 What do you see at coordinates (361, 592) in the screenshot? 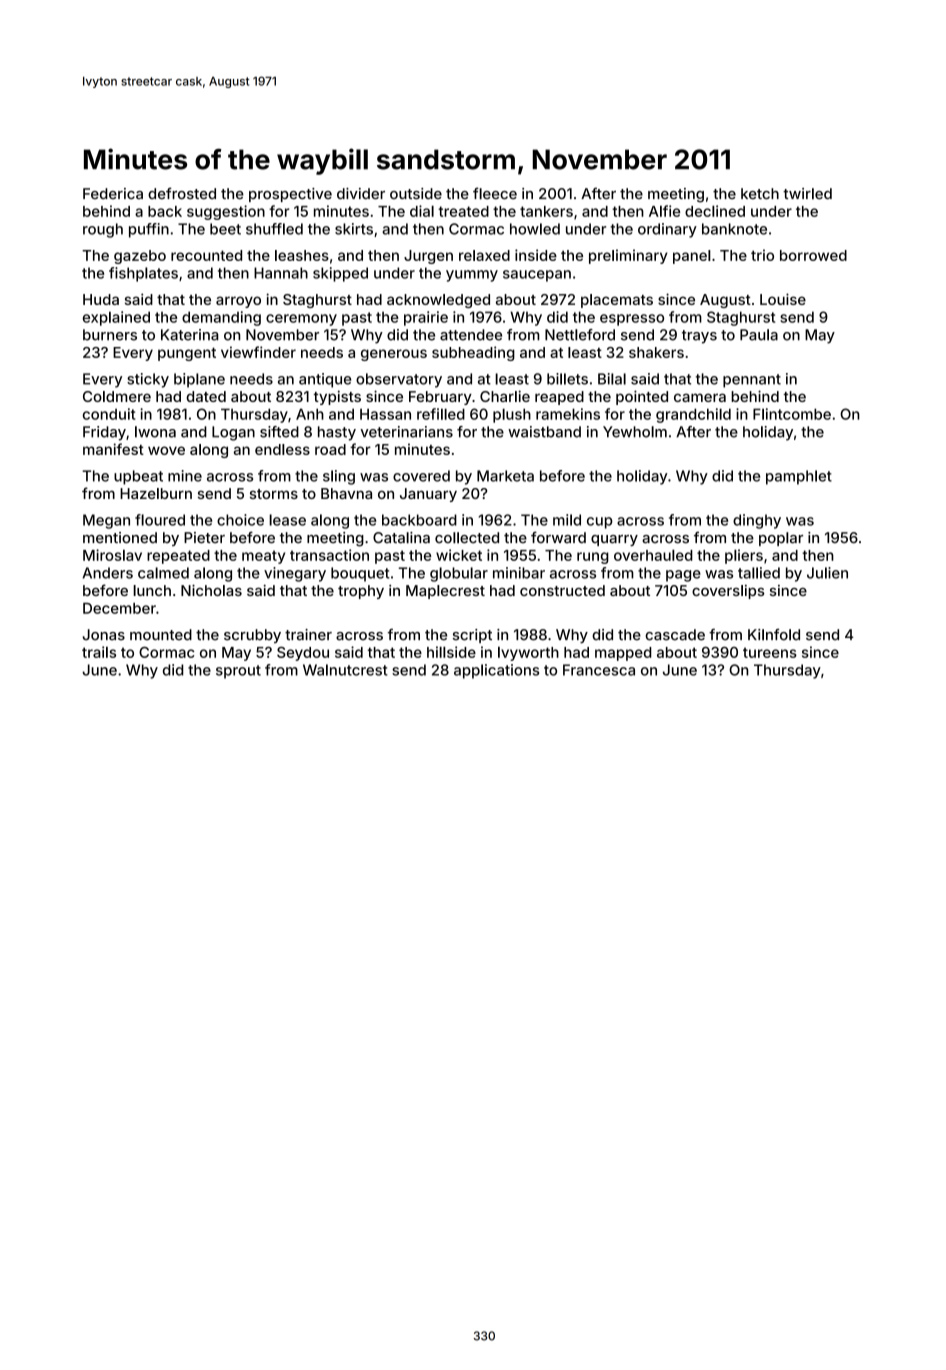
I see `trophy` at bounding box center [361, 592].
